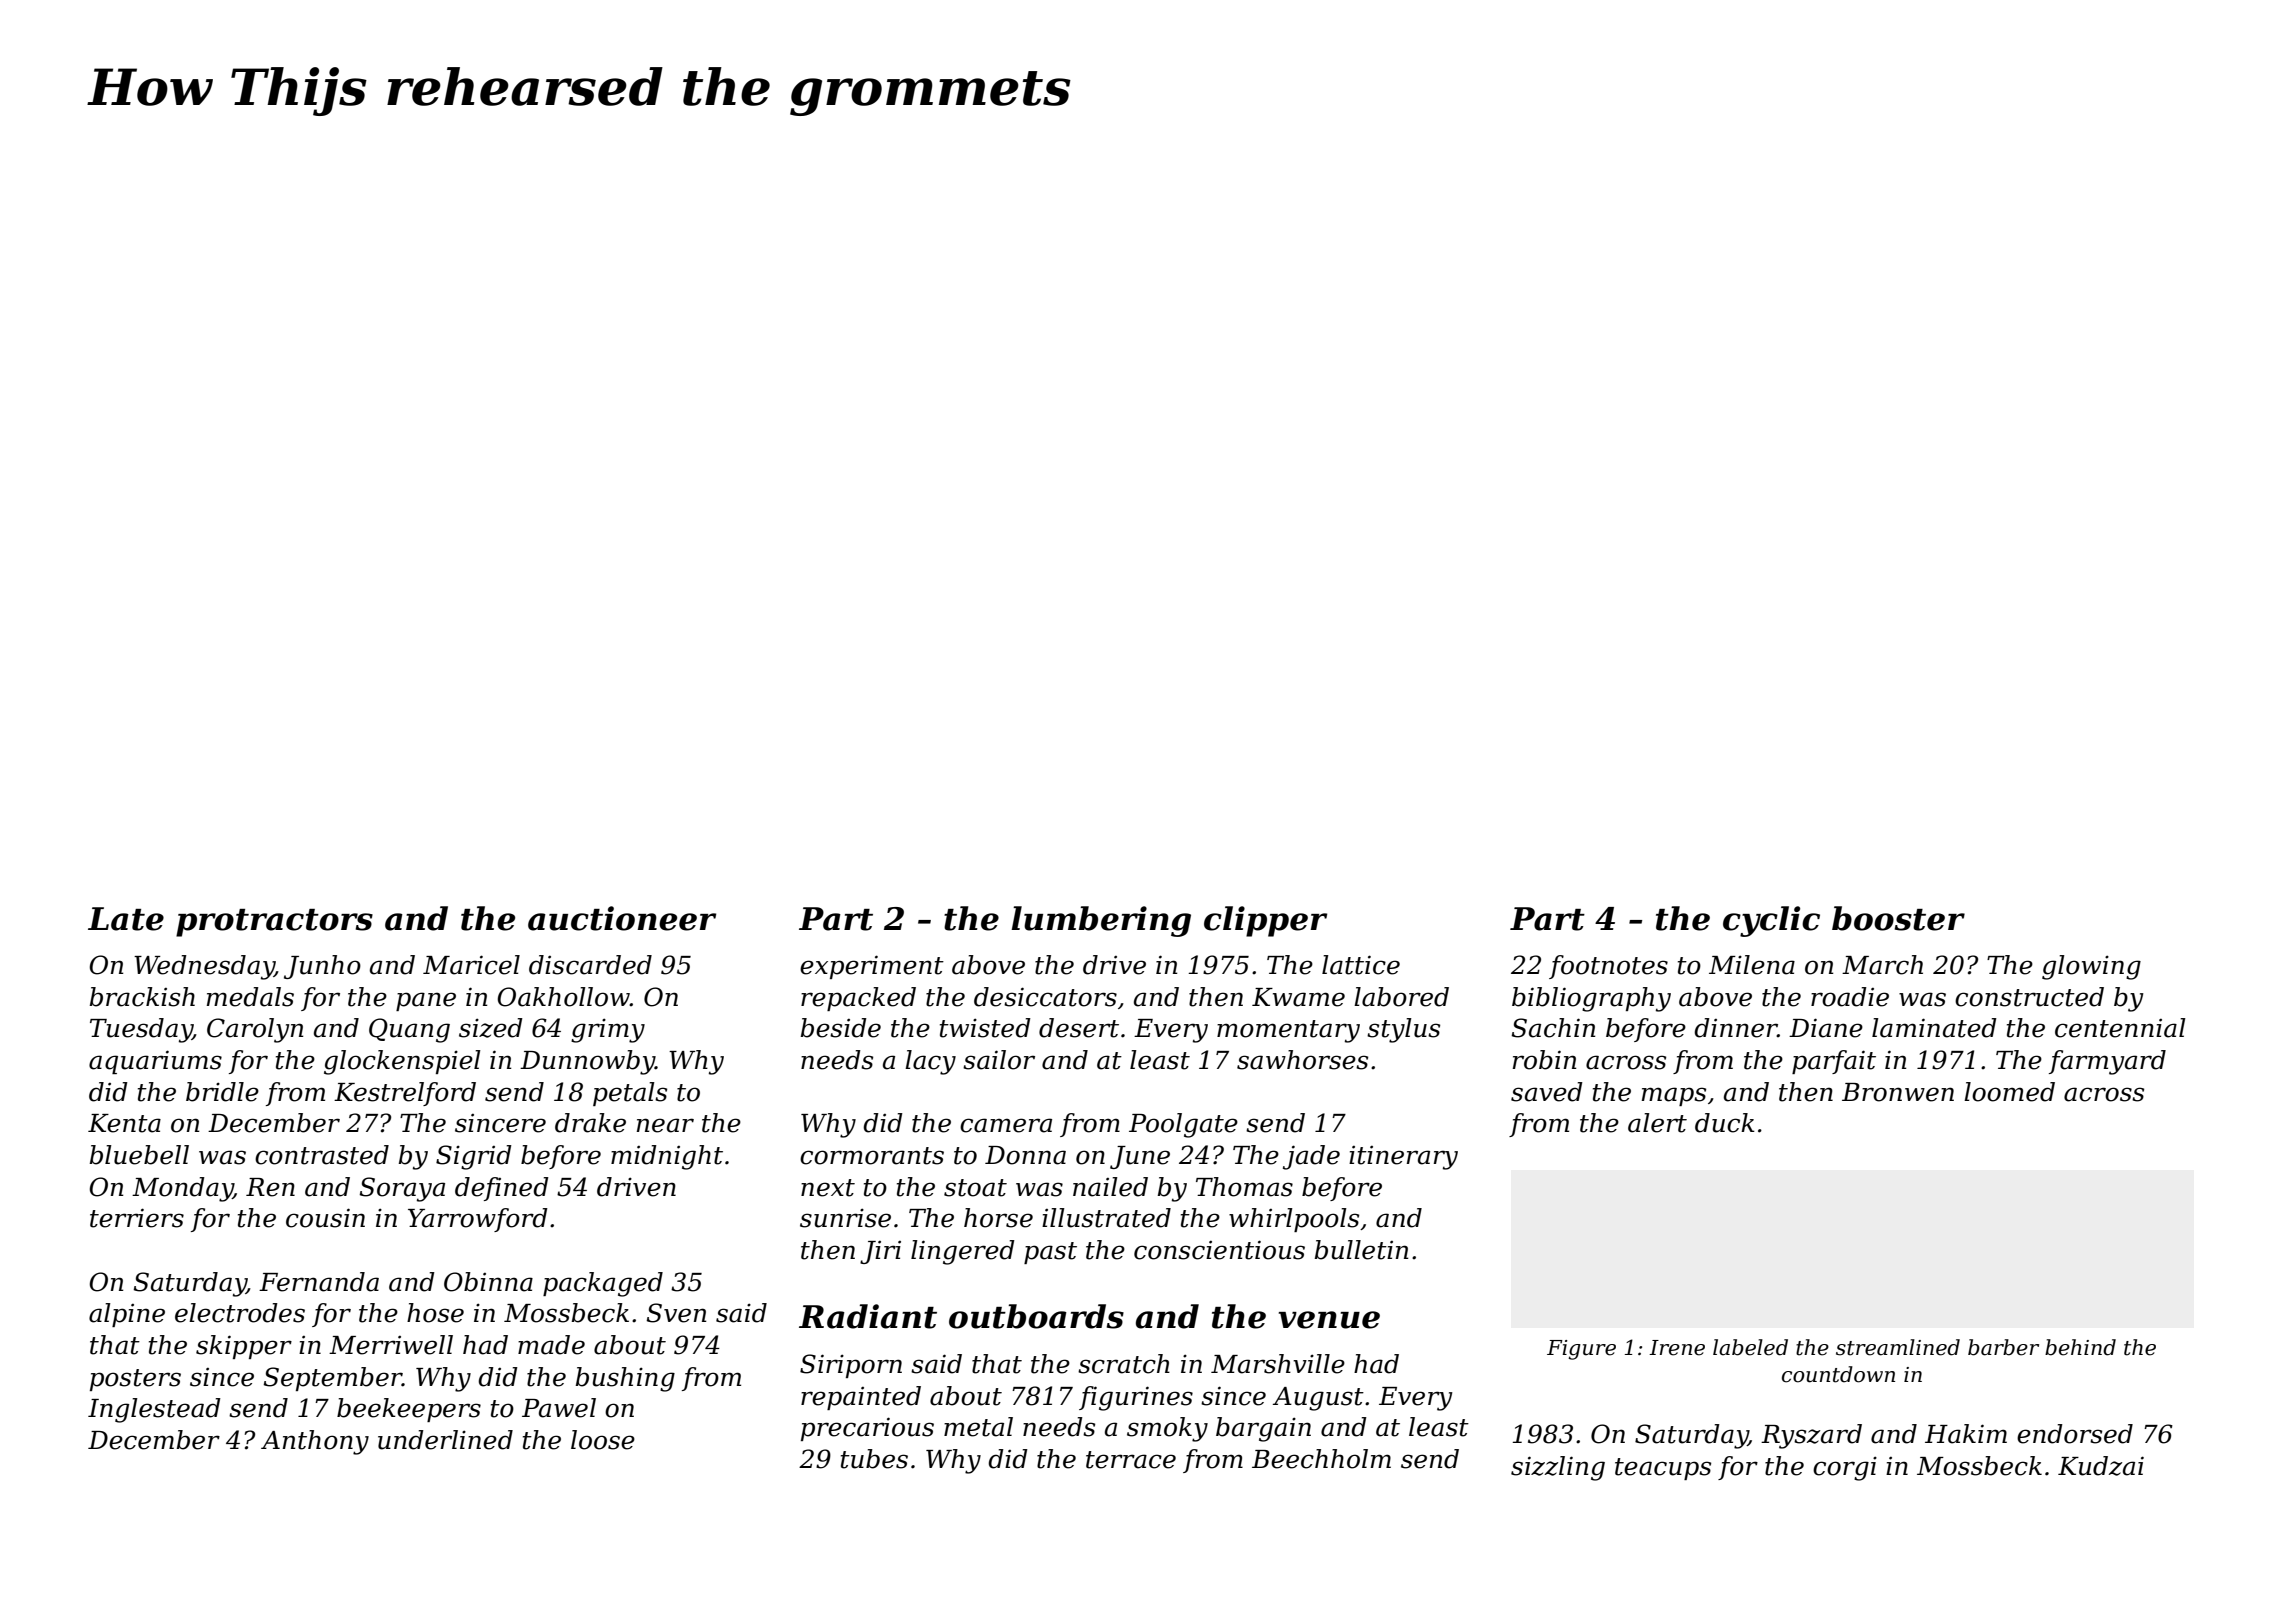 Image resolution: width=2282 pixels, height=1614 pixels. What do you see at coordinates (1244, 1187) in the image?
I see `Thomas` at bounding box center [1244, 1187].
